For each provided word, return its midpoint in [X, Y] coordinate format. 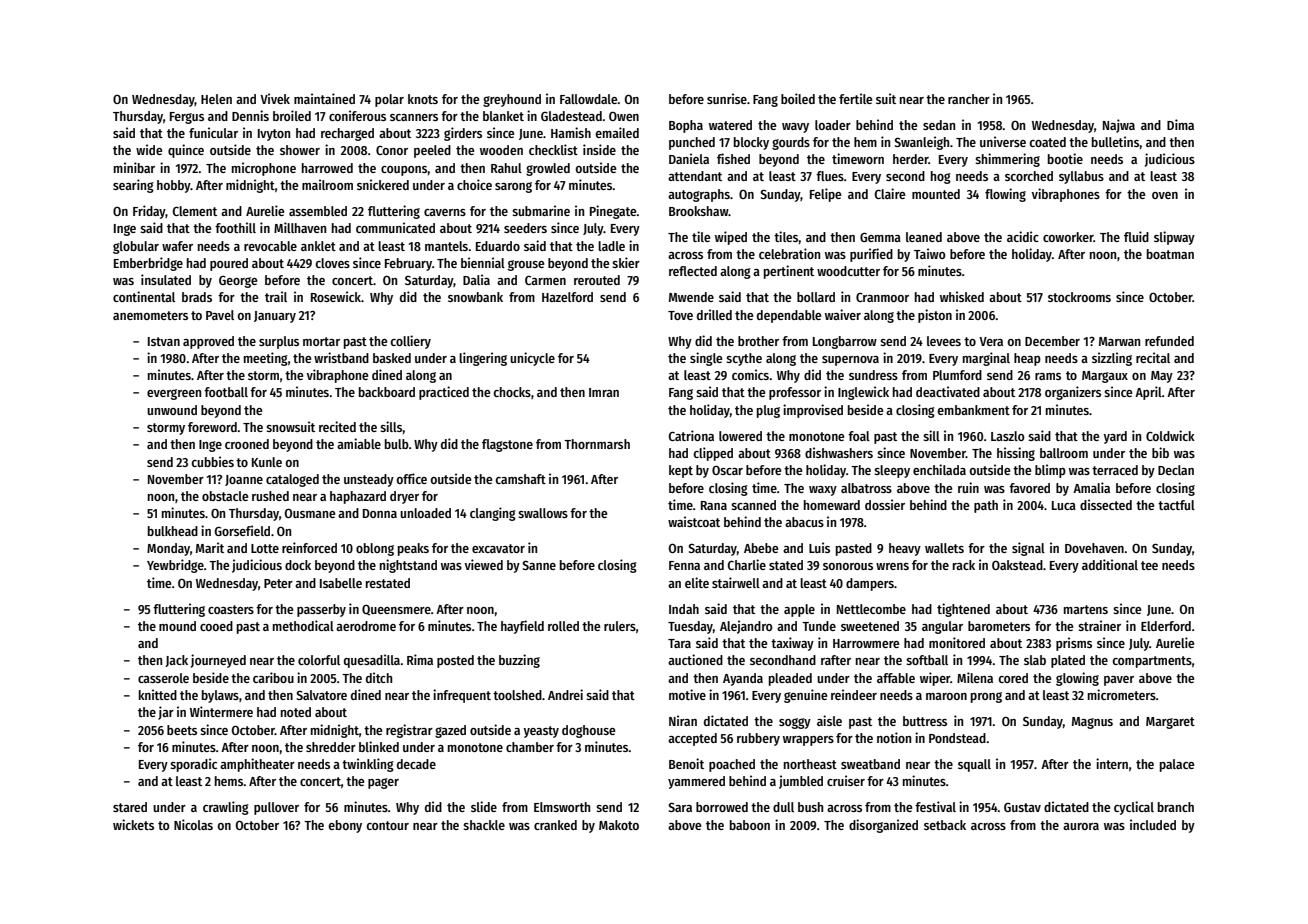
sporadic [193, 765]
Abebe [761, 548]
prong [986, 697]
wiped [731, 238]
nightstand [408, 566]
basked [392, 358]
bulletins [1116, 141]
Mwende [691, 297]
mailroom [327, 184]
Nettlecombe [871, 609]
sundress [873, 375]
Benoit [686, 763]
